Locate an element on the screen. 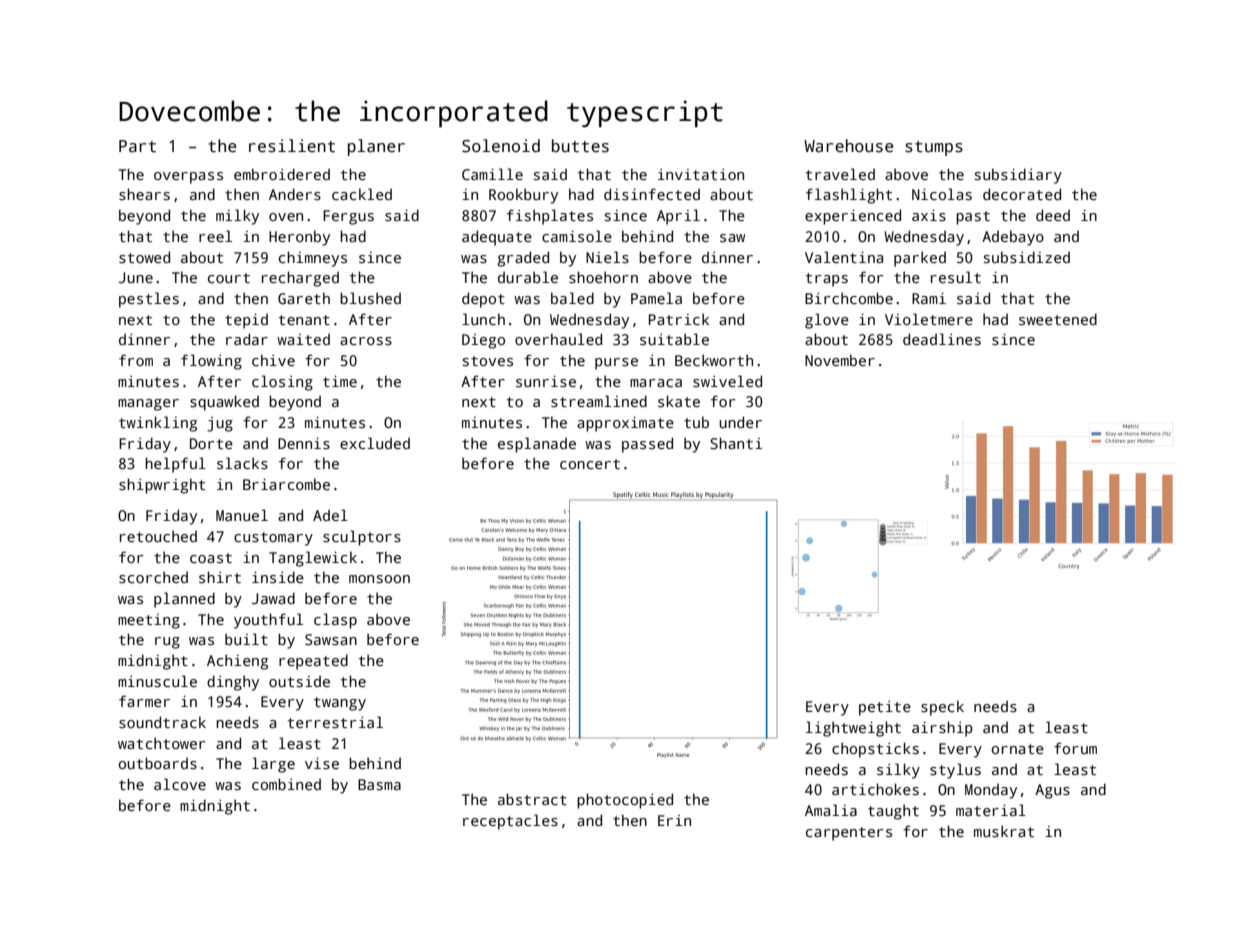 The height and width of the screenshot is (952, 1233). stumps is located at coordinates (934, 148).
